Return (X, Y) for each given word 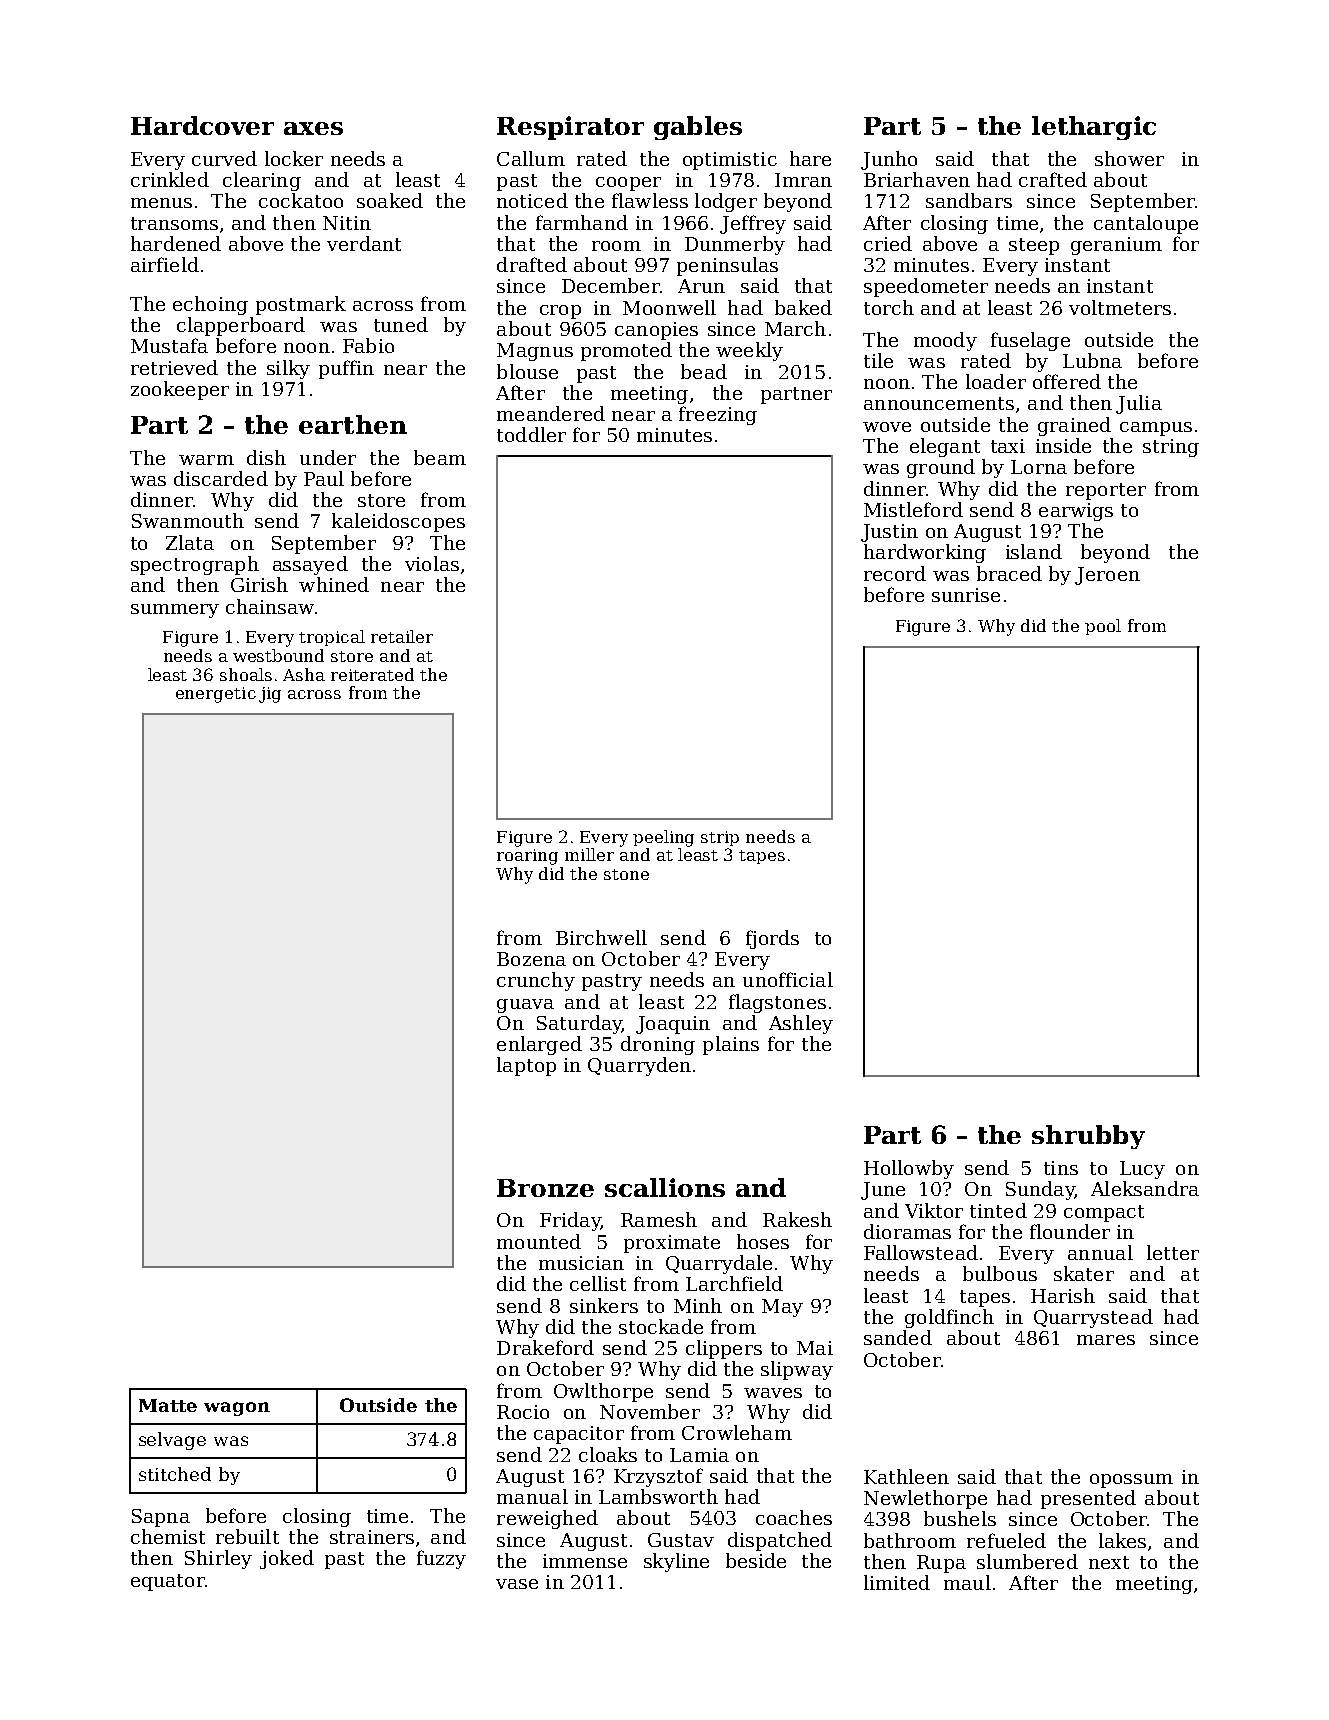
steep (1034, 246)
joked (287, 1559)
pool (1103, 627)
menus (161, 203)
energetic (216, 695)
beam (440, 457)
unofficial (788, 979)
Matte (168, 1405)
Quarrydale (719, 1264)
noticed (532, 200)
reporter (1106, 491)
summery (175, 611)
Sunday (1040, 1190)
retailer (402, 636)
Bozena (531, 959)
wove (887, 427)
